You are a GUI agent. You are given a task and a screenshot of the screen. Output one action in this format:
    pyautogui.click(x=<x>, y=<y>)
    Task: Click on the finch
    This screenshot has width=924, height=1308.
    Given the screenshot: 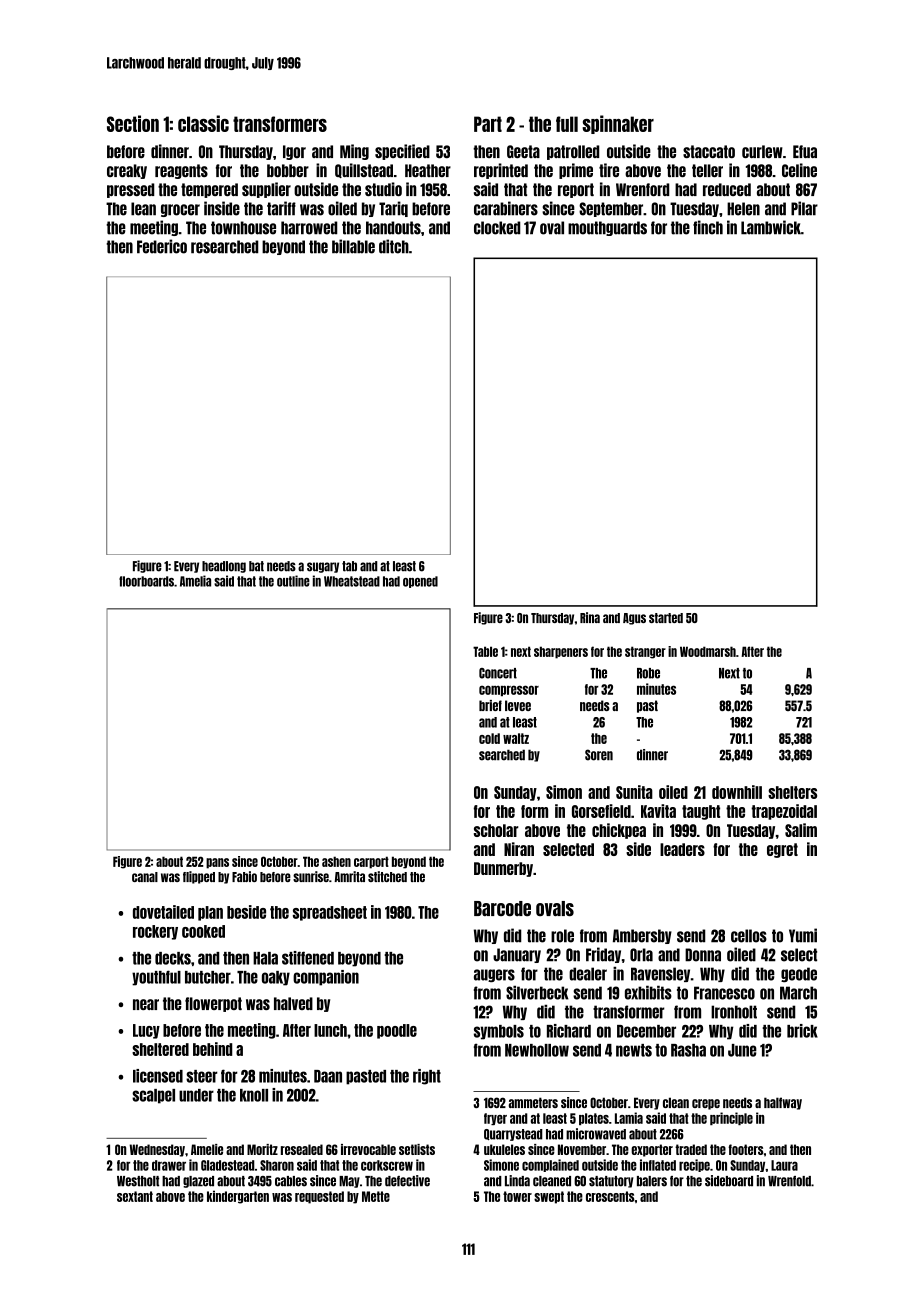 What is the action you would take?
    pyautogui.click(x=708, y=227)
